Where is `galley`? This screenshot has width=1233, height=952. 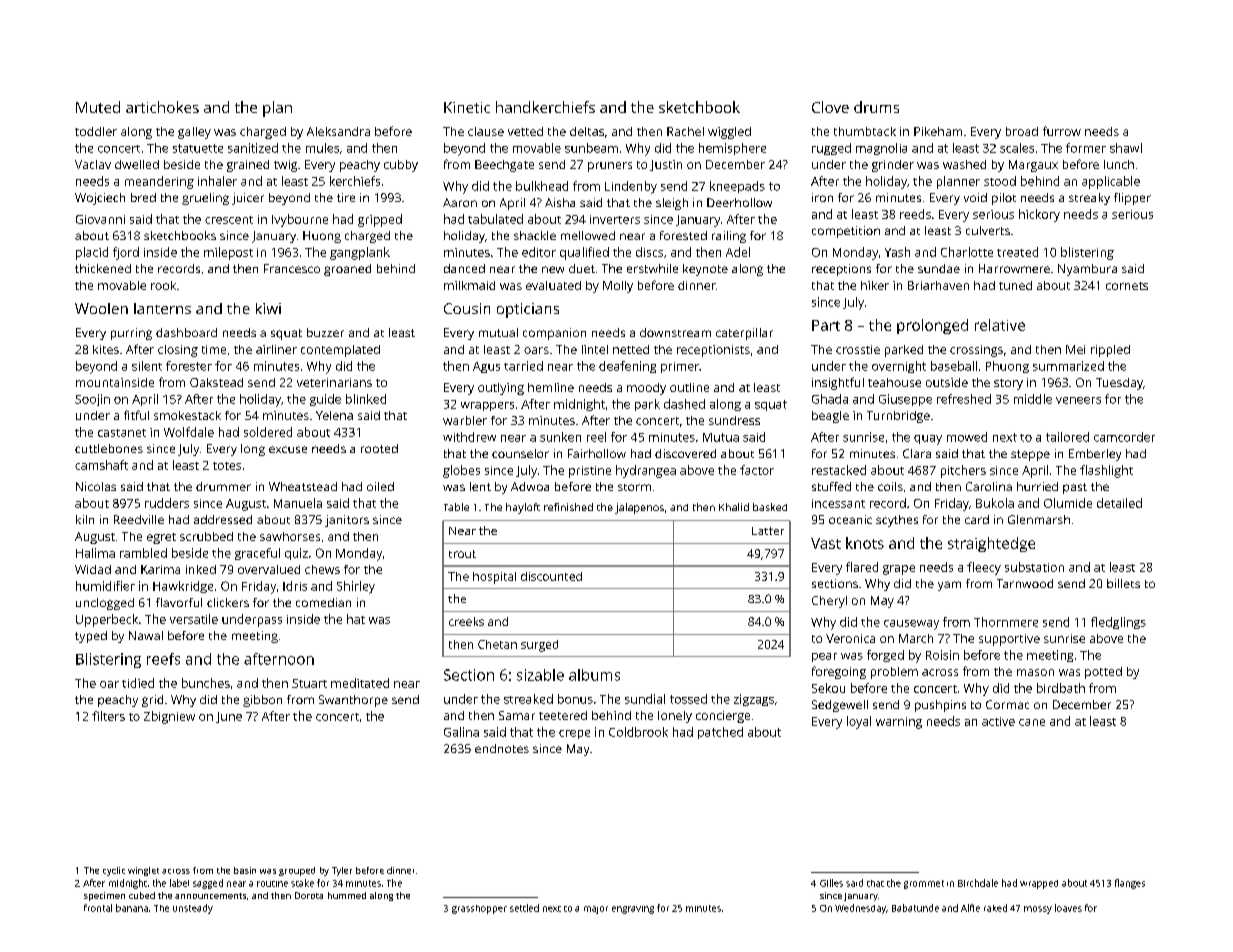 galley is located at coordinates (194, 133).
